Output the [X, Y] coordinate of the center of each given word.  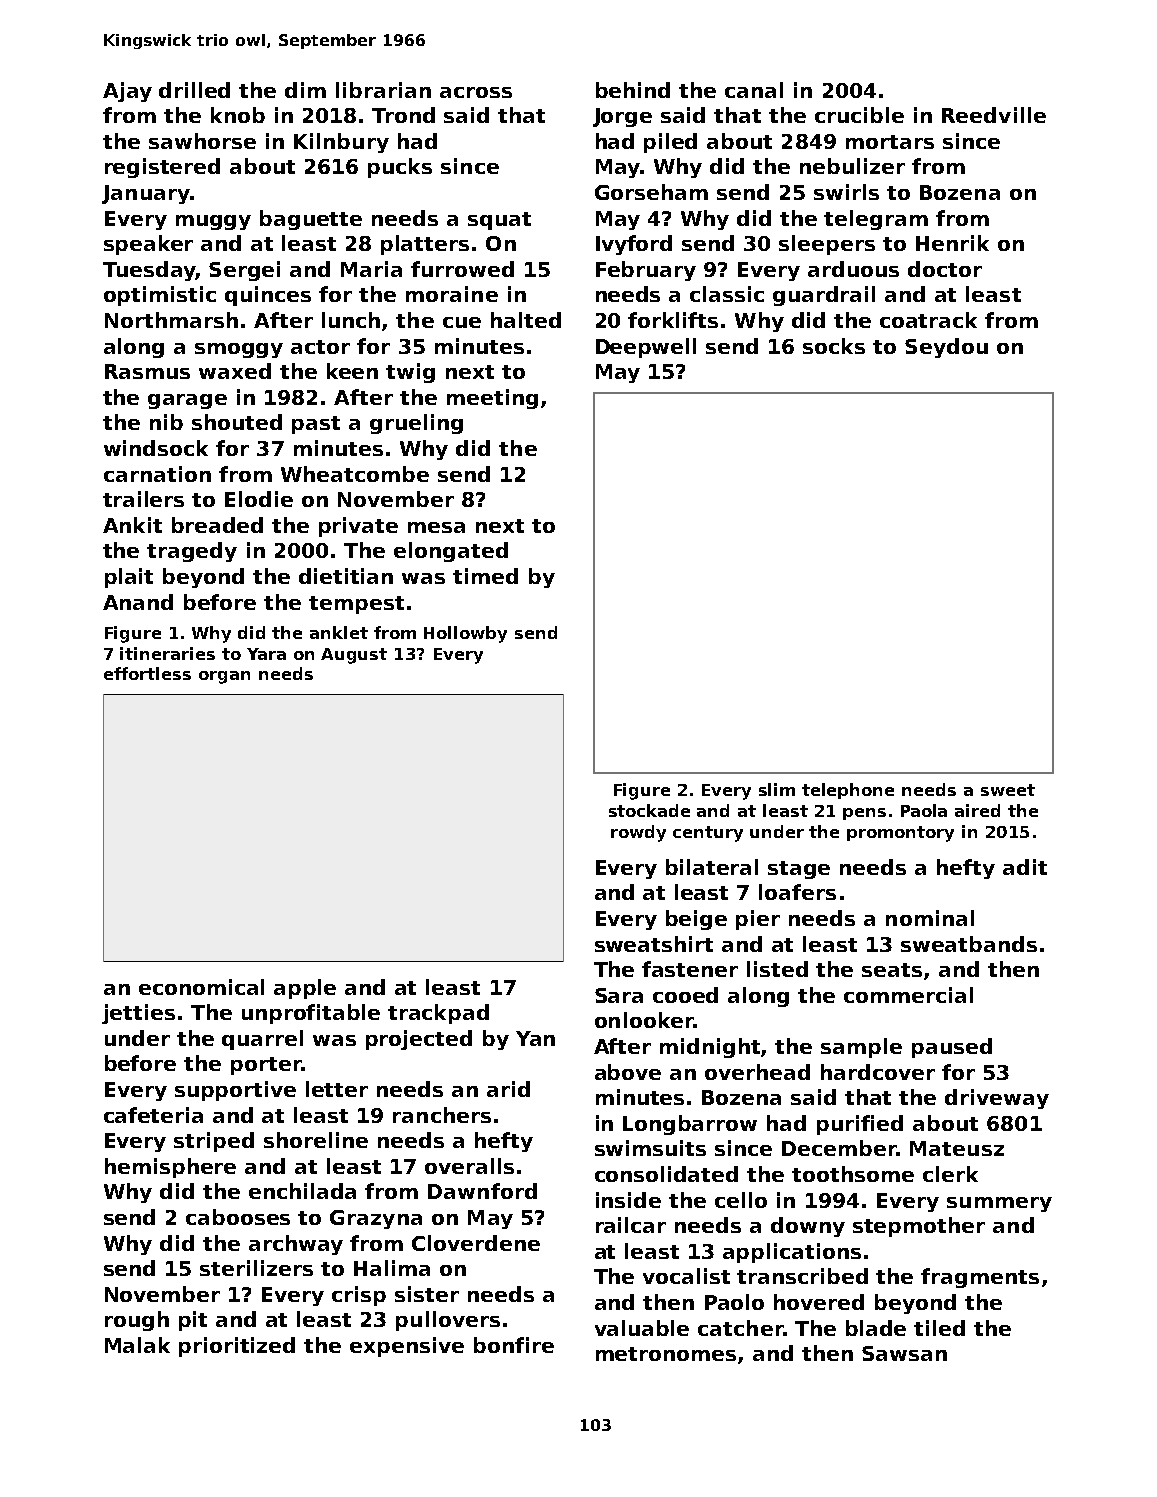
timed [485, 576]
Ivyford [634, 245]
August [354, 656]
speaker [148, 245]
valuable [642, 1328]
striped [214, 1142]
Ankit [132, 525]
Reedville [994, 115]
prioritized [237, 1347]
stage [799, 870]
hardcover [878, 1072]
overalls [469, 1166]
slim [777, 789]
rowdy [638, 833]
